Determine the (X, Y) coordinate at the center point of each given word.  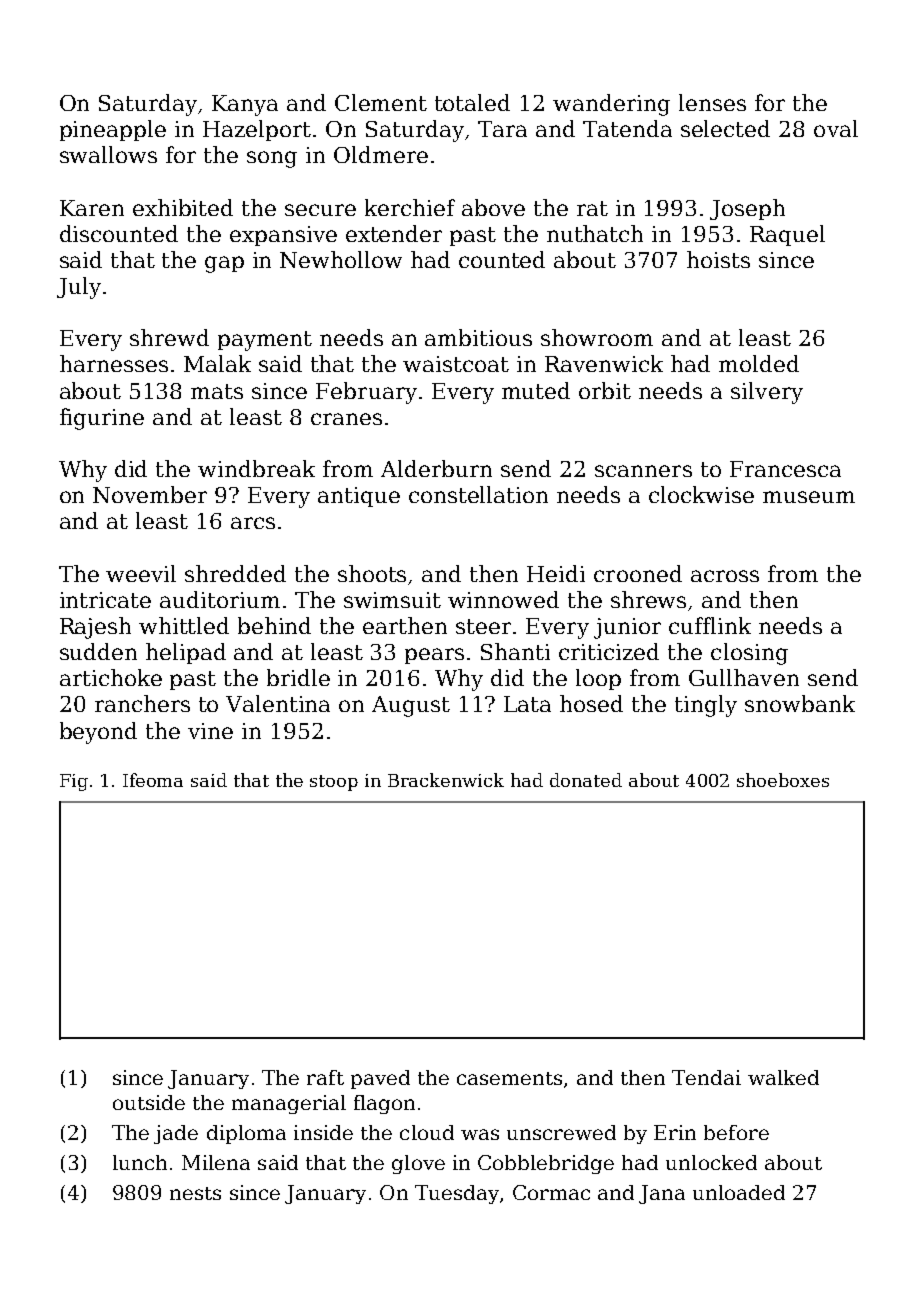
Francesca (785, 469)
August (411, 706)
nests (195, 1193)
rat (592, 208)
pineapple (113, 130)
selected (725, 128)
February (366, 393)
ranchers (142, 703)
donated (586, 780)
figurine (102, 419)
